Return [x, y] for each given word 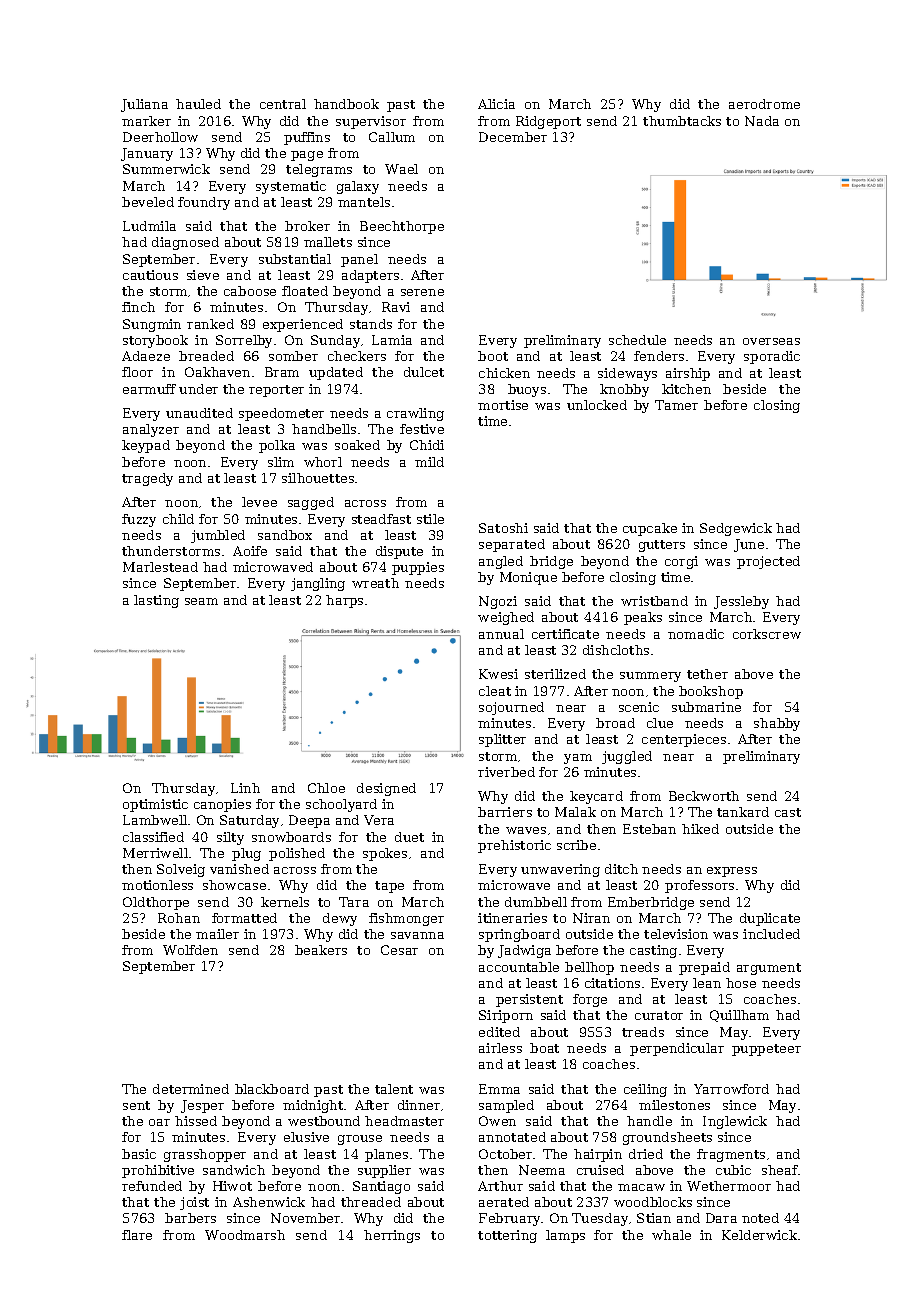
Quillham [739, 1016]
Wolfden [190, 950]
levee [259, 502]
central [283, 104]
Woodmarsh [245, 1235]
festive [422, 429]
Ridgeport [548, 122]
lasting [156, 601]
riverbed [506, 772]
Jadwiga [524, 951]
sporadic [772, 357]
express [732, 872]
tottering [507, 1236]
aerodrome [764, 104]
